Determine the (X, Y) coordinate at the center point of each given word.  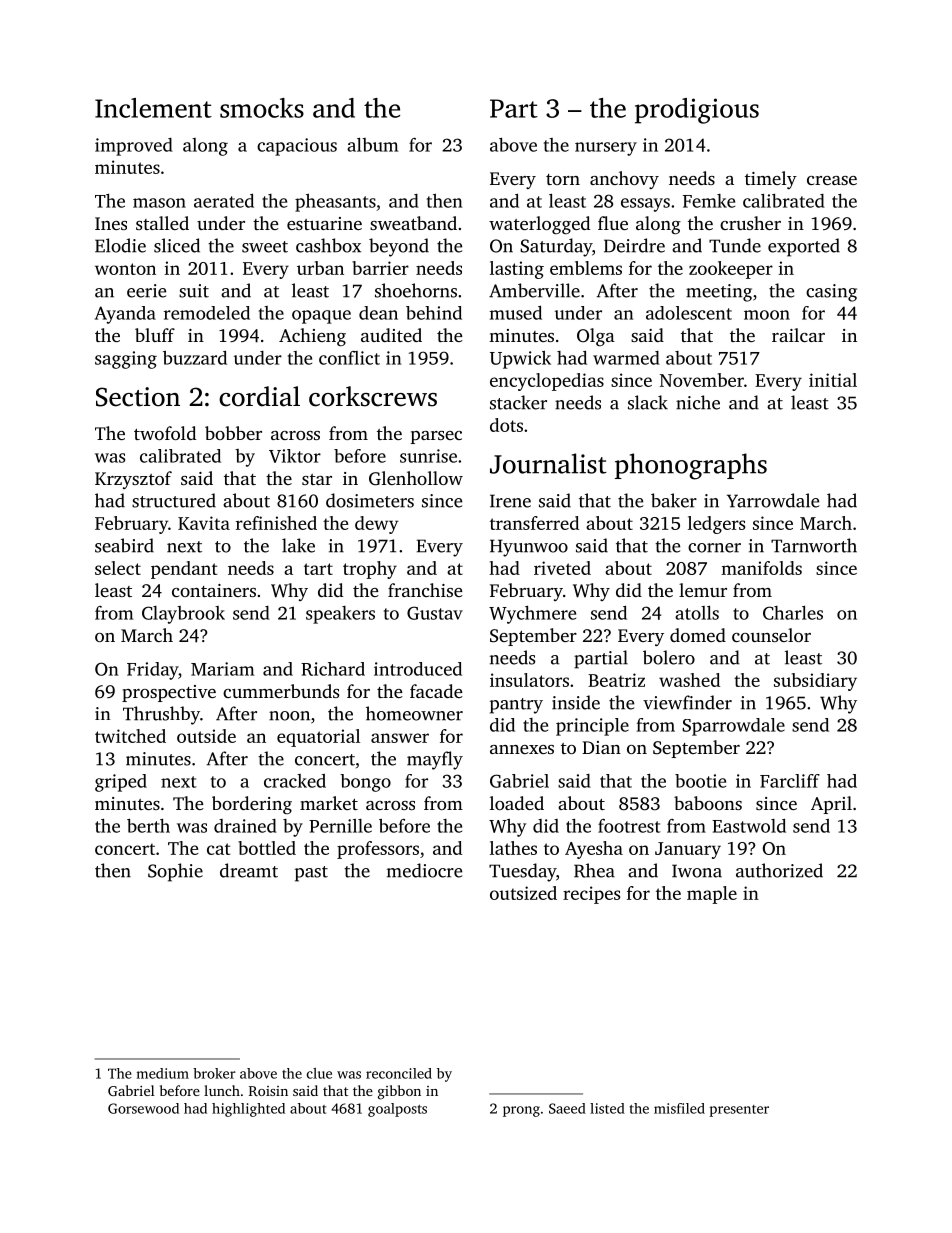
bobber (233, 433)
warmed (626, 358)
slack (648, 402)
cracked (295, 781)
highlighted (248, 1110)
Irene (510, 501)
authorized (779, 870)
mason (159, 203)
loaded (517, 803)
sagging (126, 360)
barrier (380, 268)
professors (378, 850)
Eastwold (749, 826)
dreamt (249, 870)
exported (804, 247)
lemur (703, 590)
